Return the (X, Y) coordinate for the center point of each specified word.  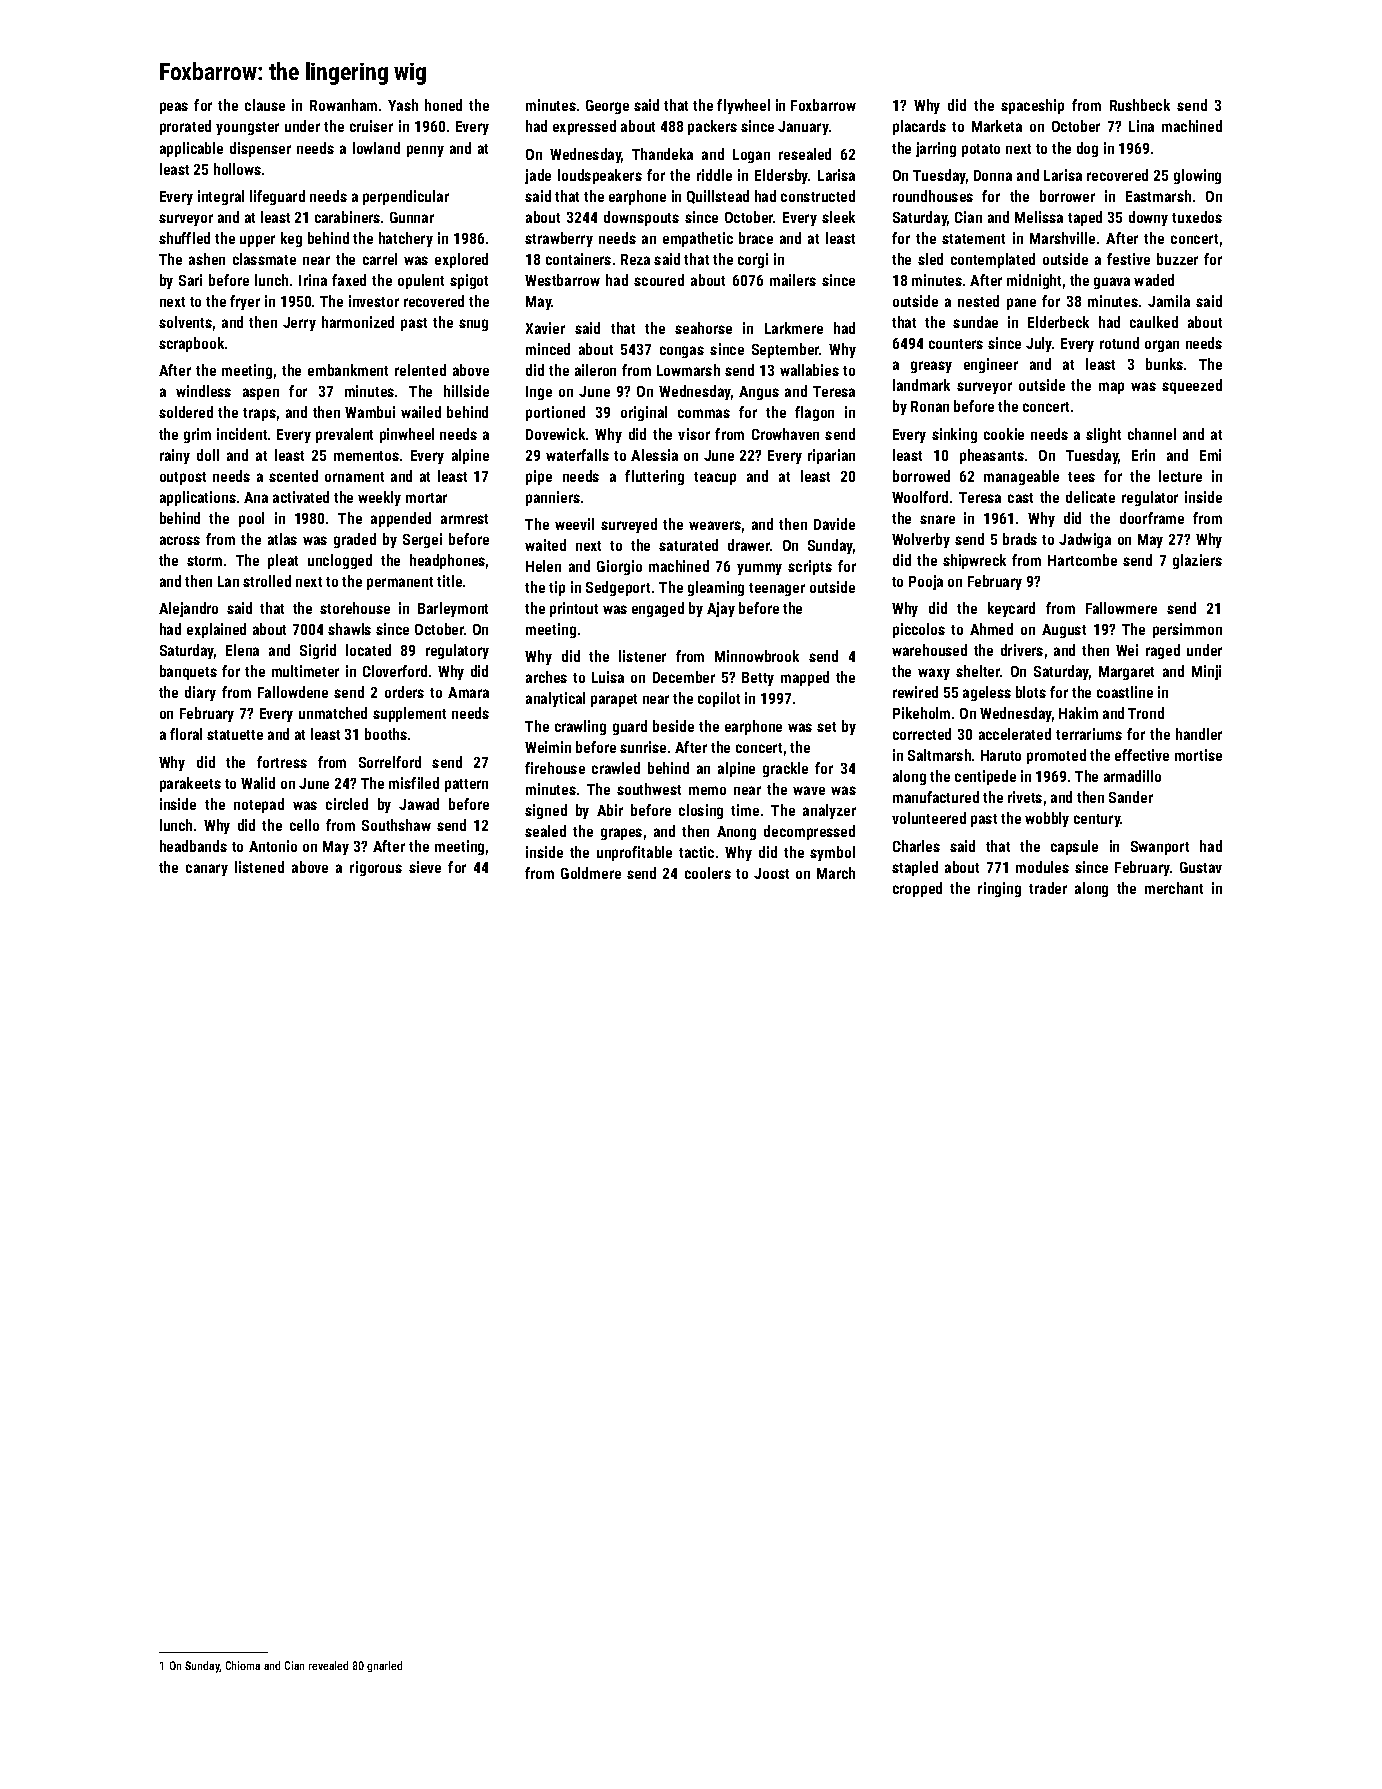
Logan (751, 156)
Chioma (243, 1665)
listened (259, 867)
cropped (917, 889)
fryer (245, 302)
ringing (999, 889)
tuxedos (1197, 217)
